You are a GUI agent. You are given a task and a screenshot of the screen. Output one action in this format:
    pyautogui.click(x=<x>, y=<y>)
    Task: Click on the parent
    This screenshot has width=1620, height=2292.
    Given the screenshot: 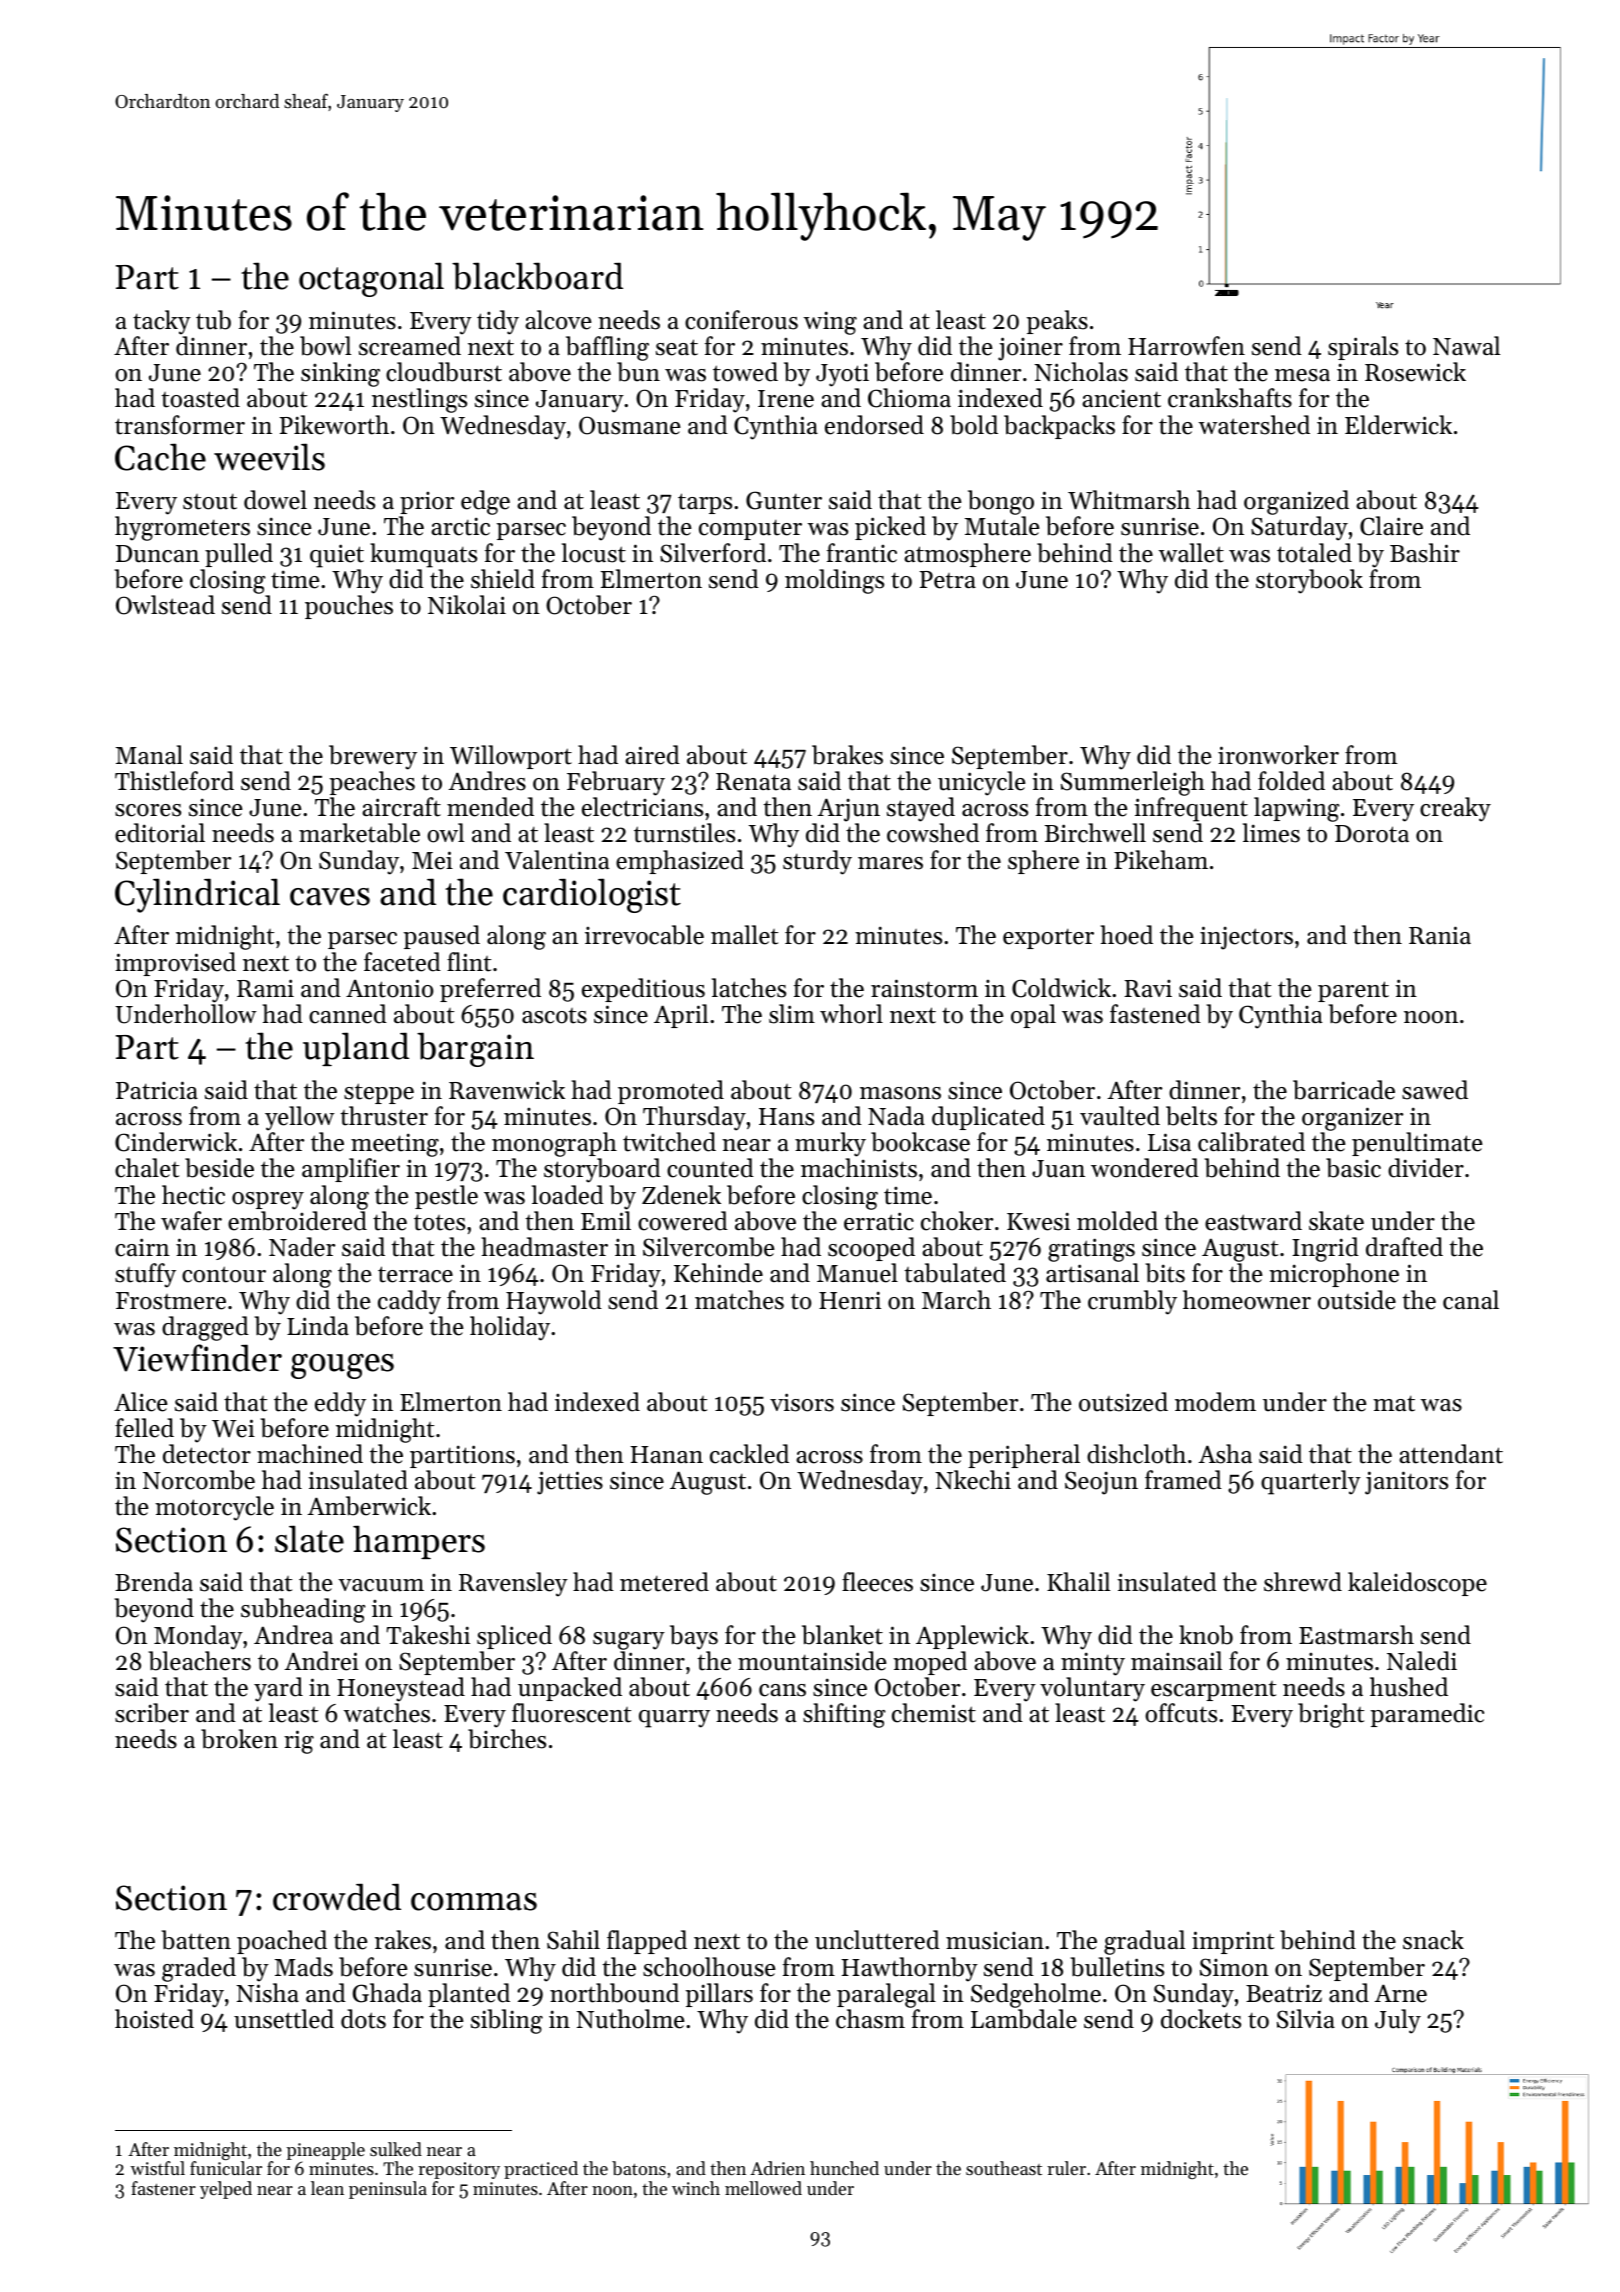 What is the action you would take?
    pyautogui.click(x=1353, y=991)
